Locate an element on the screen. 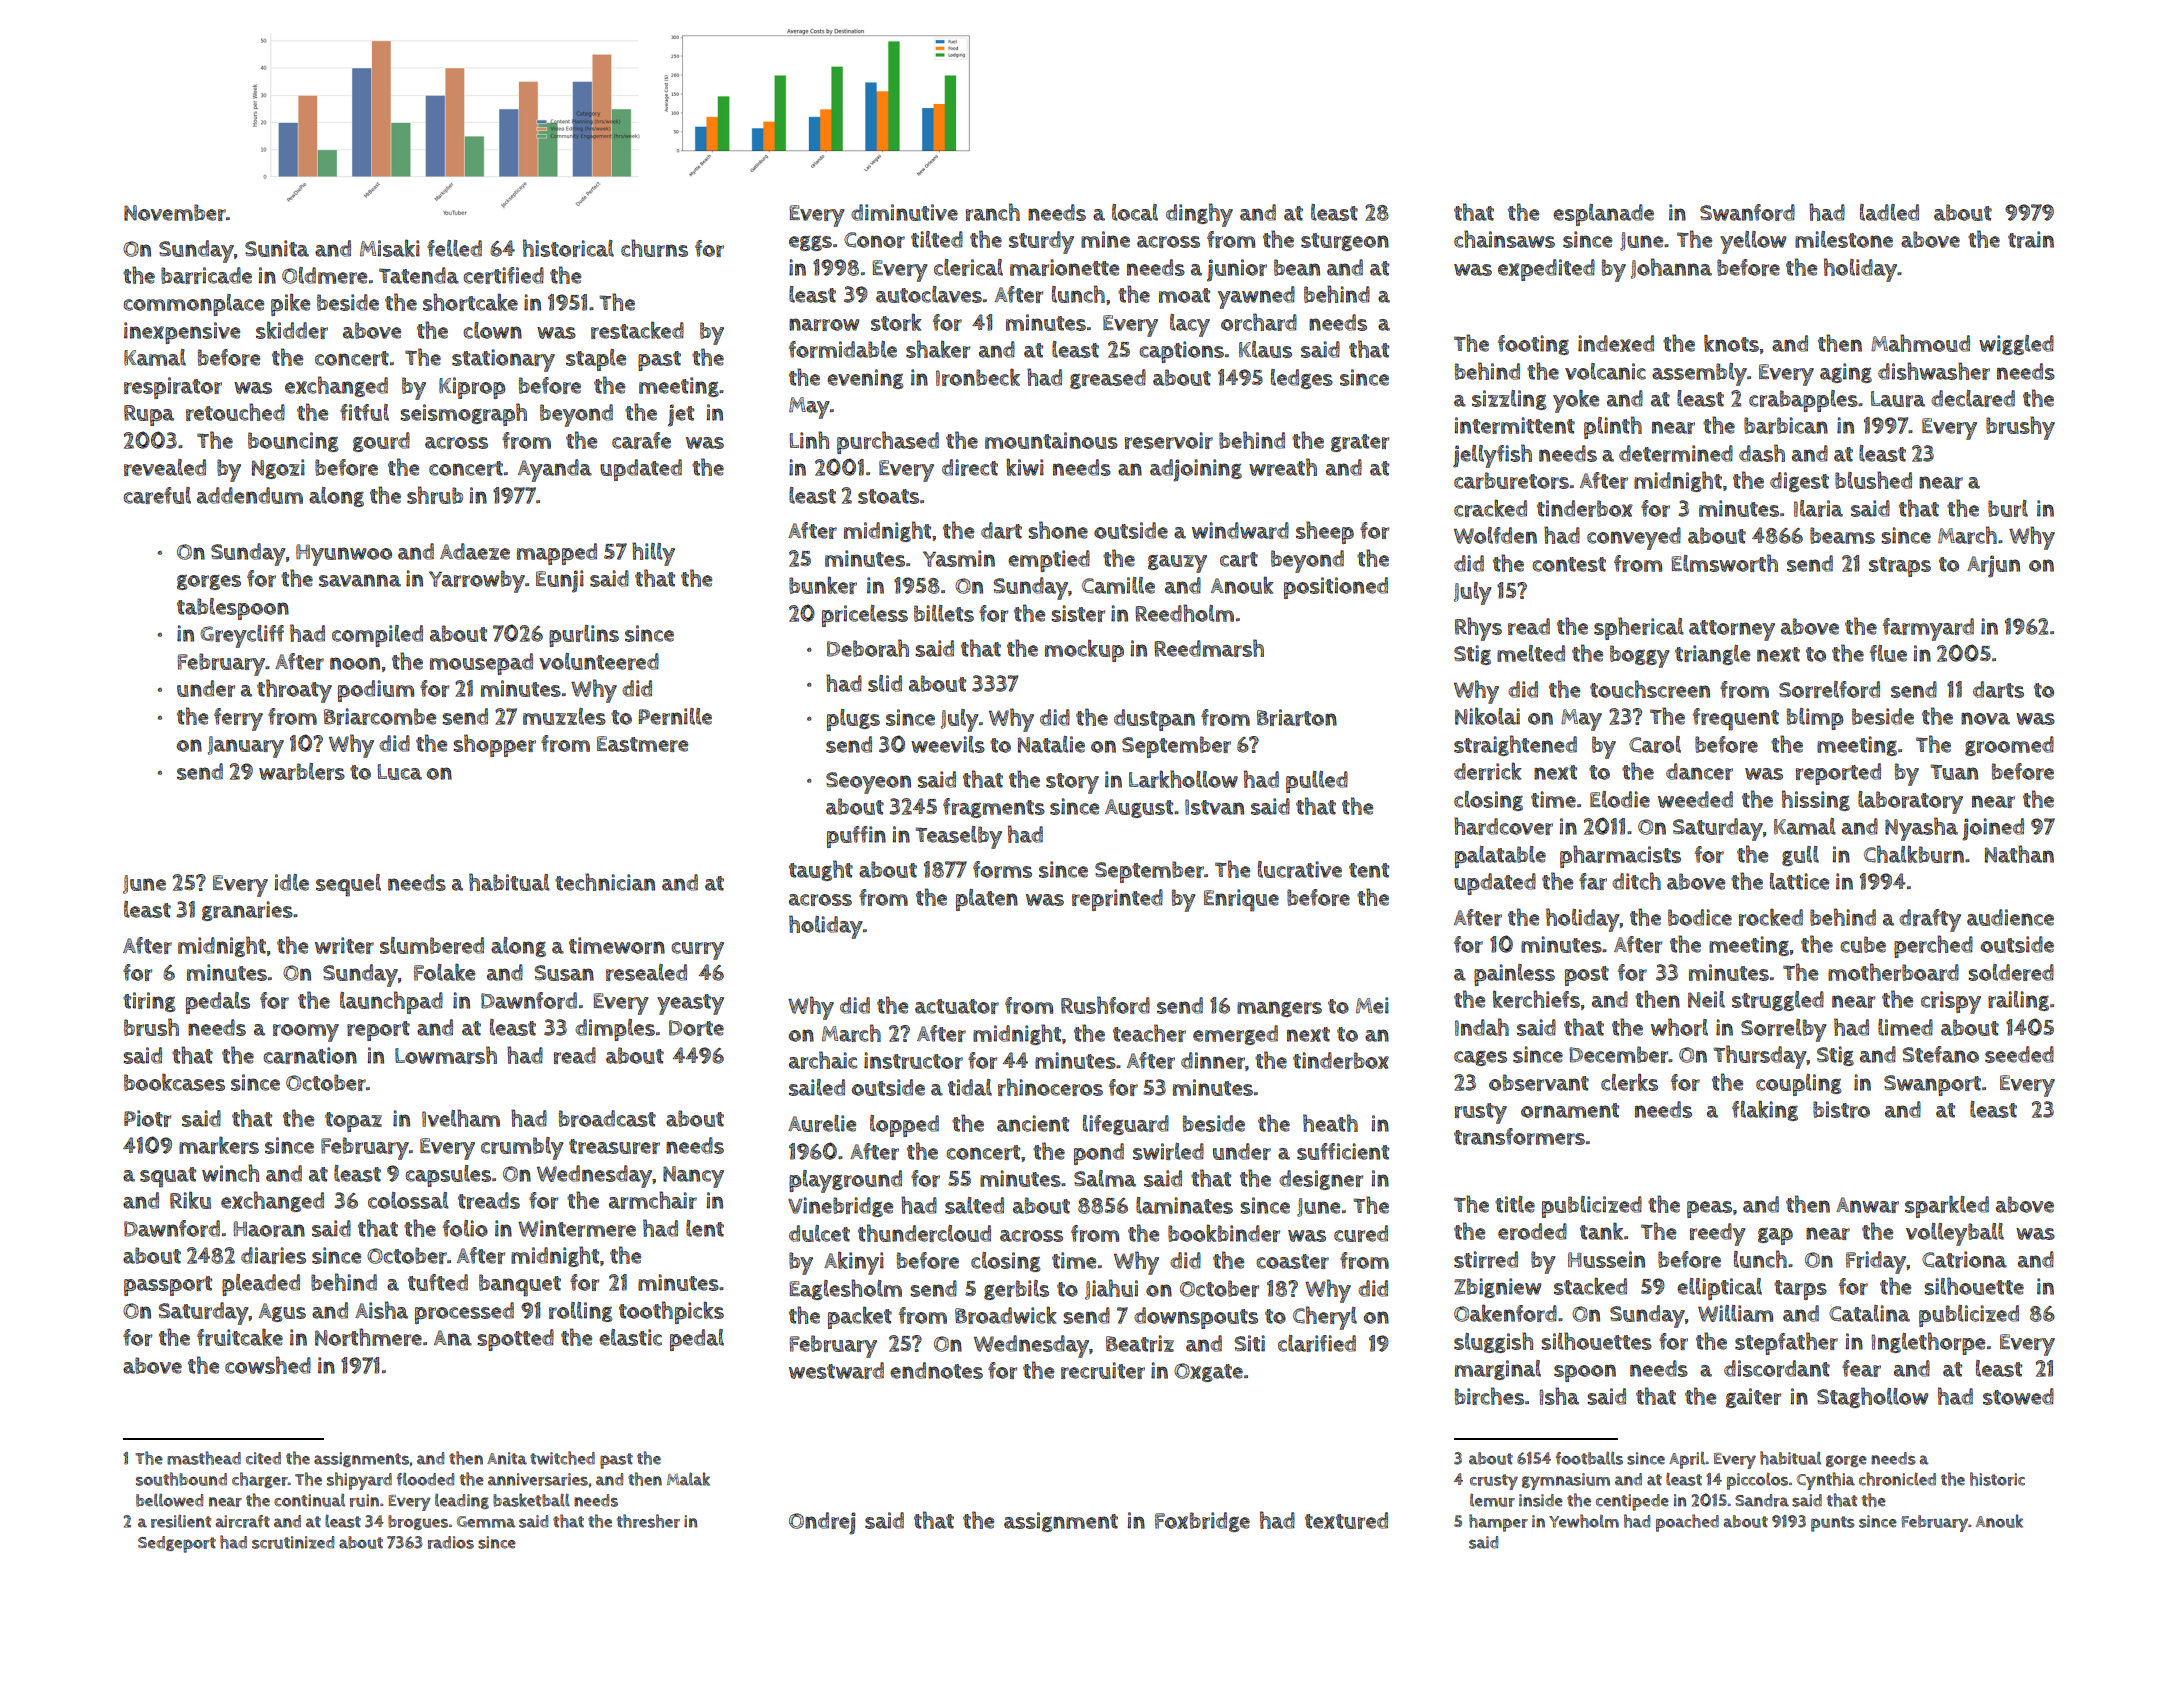 The image size is (2178, 1683). groomed is located at coordinates (2009, 746).
